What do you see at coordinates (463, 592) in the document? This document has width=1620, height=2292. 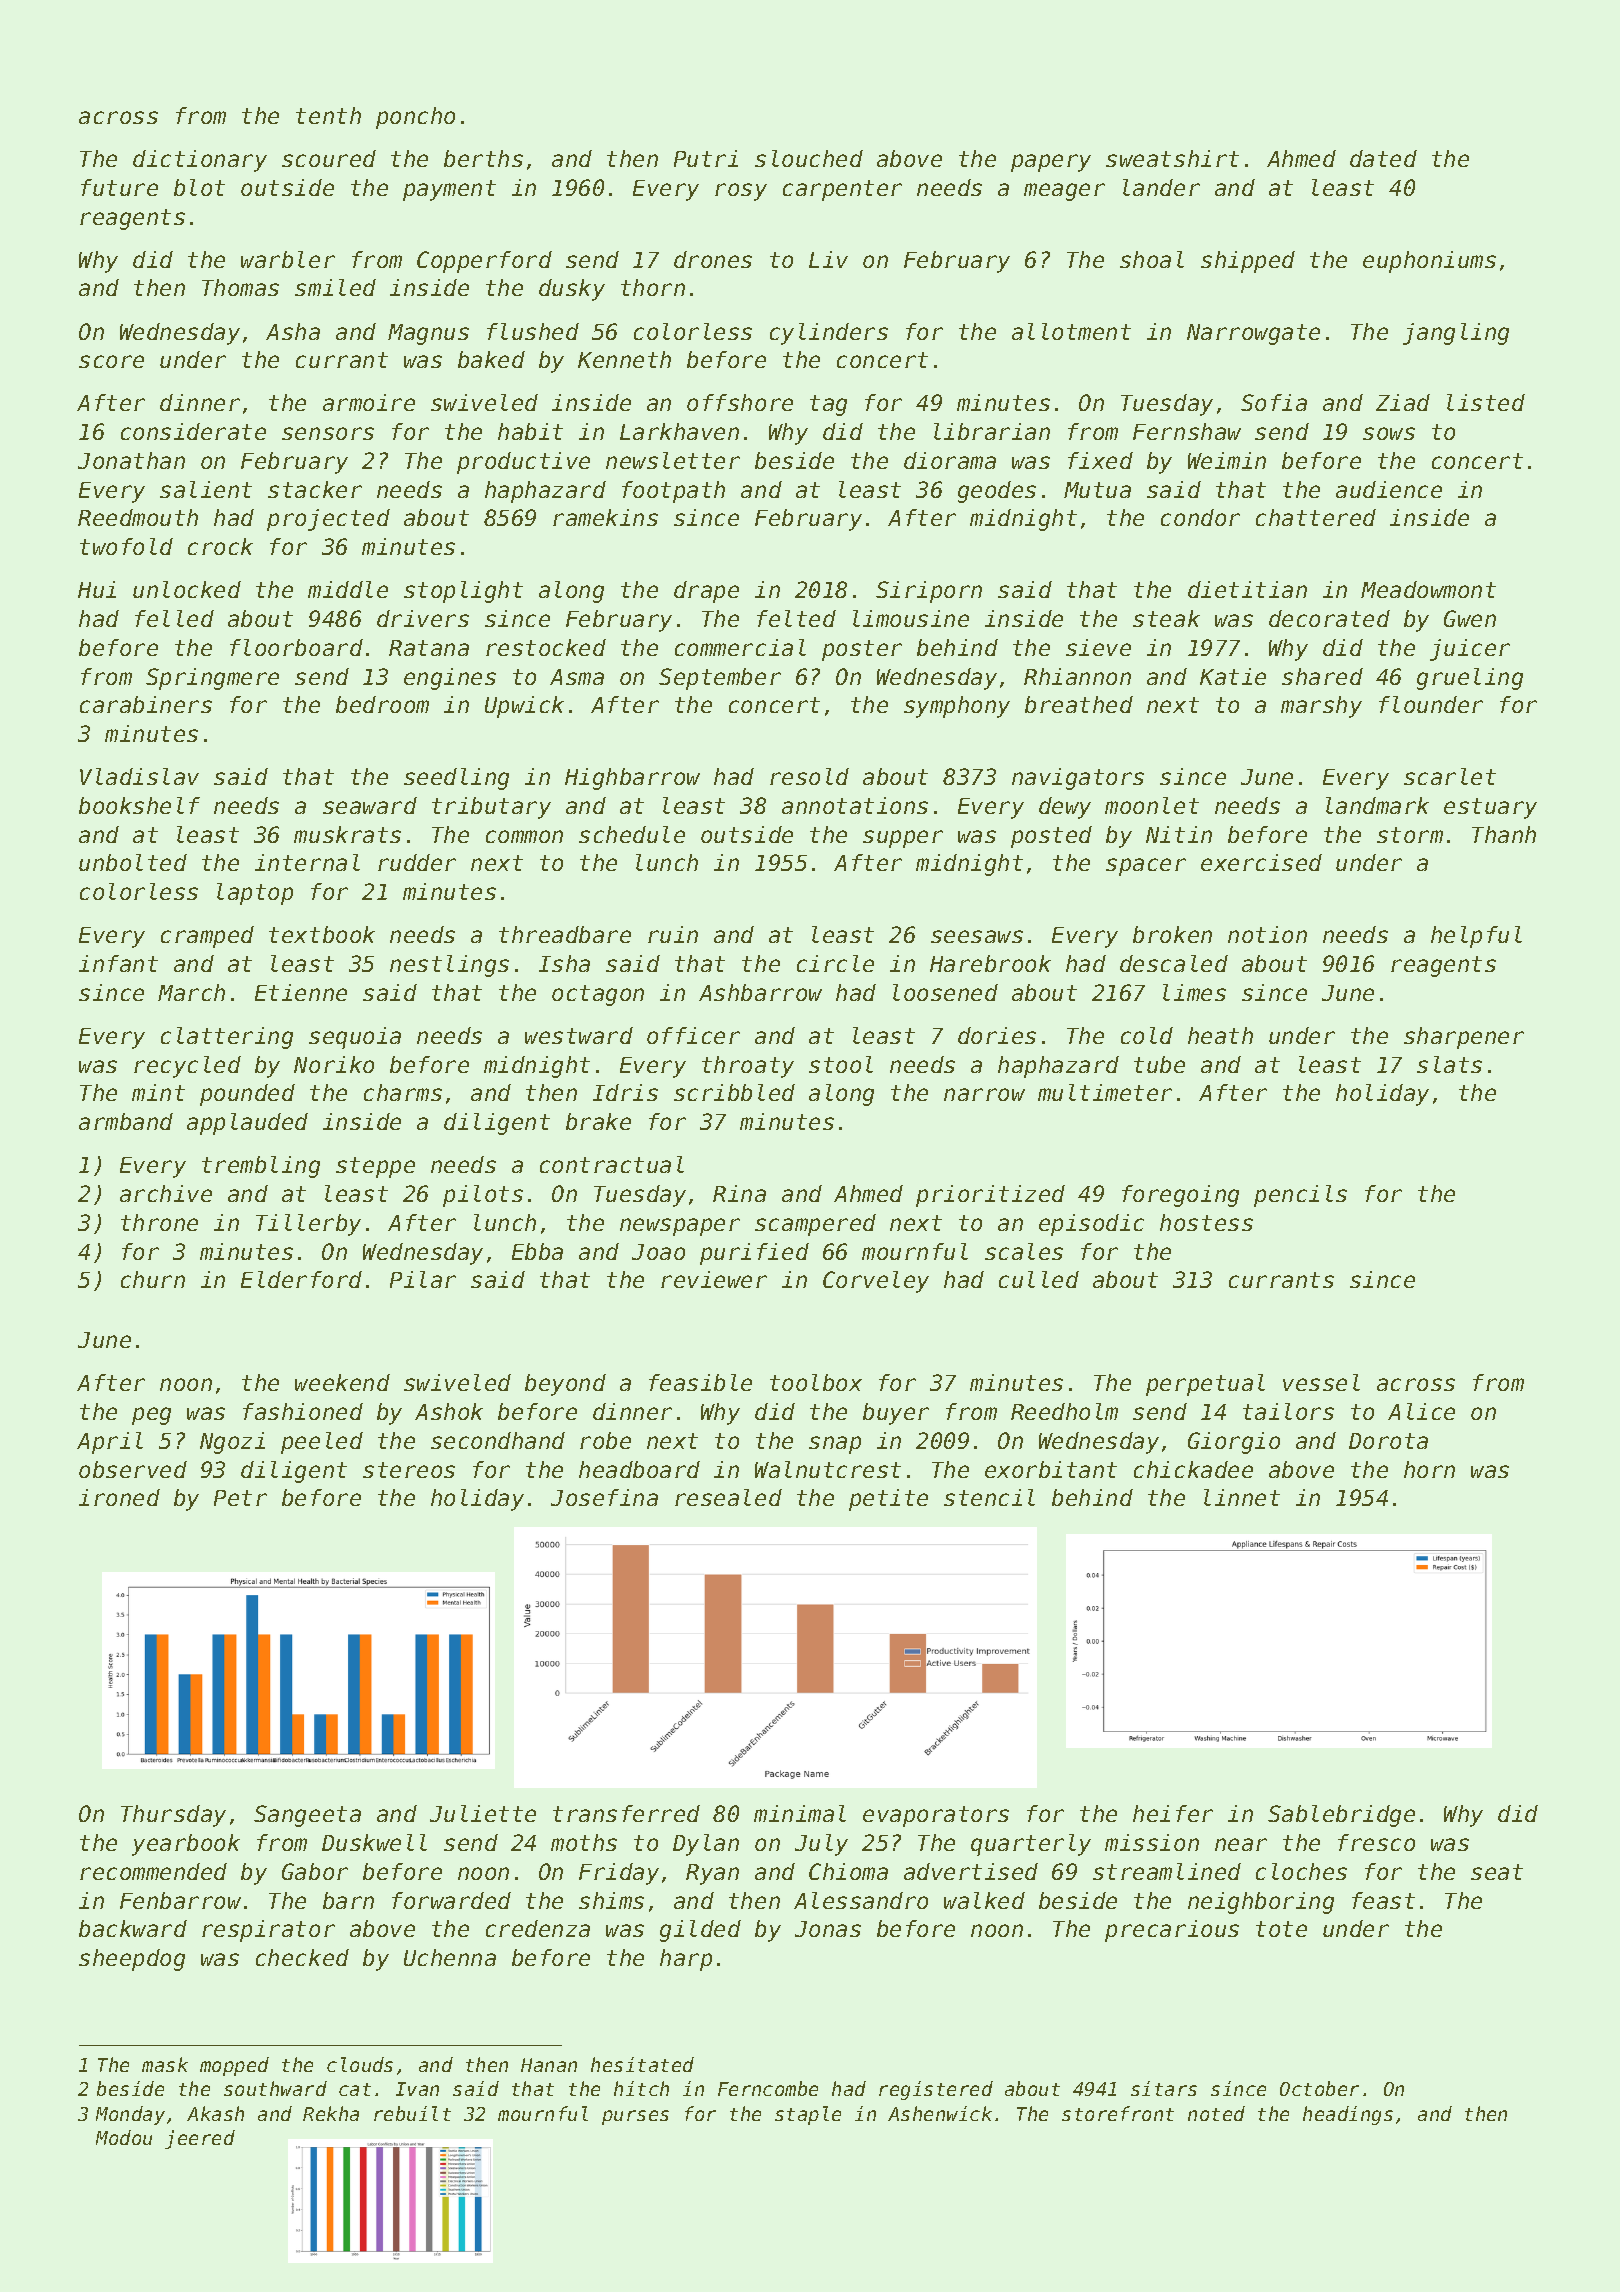 I see `stoplight` at bounding box center [463, 592].
